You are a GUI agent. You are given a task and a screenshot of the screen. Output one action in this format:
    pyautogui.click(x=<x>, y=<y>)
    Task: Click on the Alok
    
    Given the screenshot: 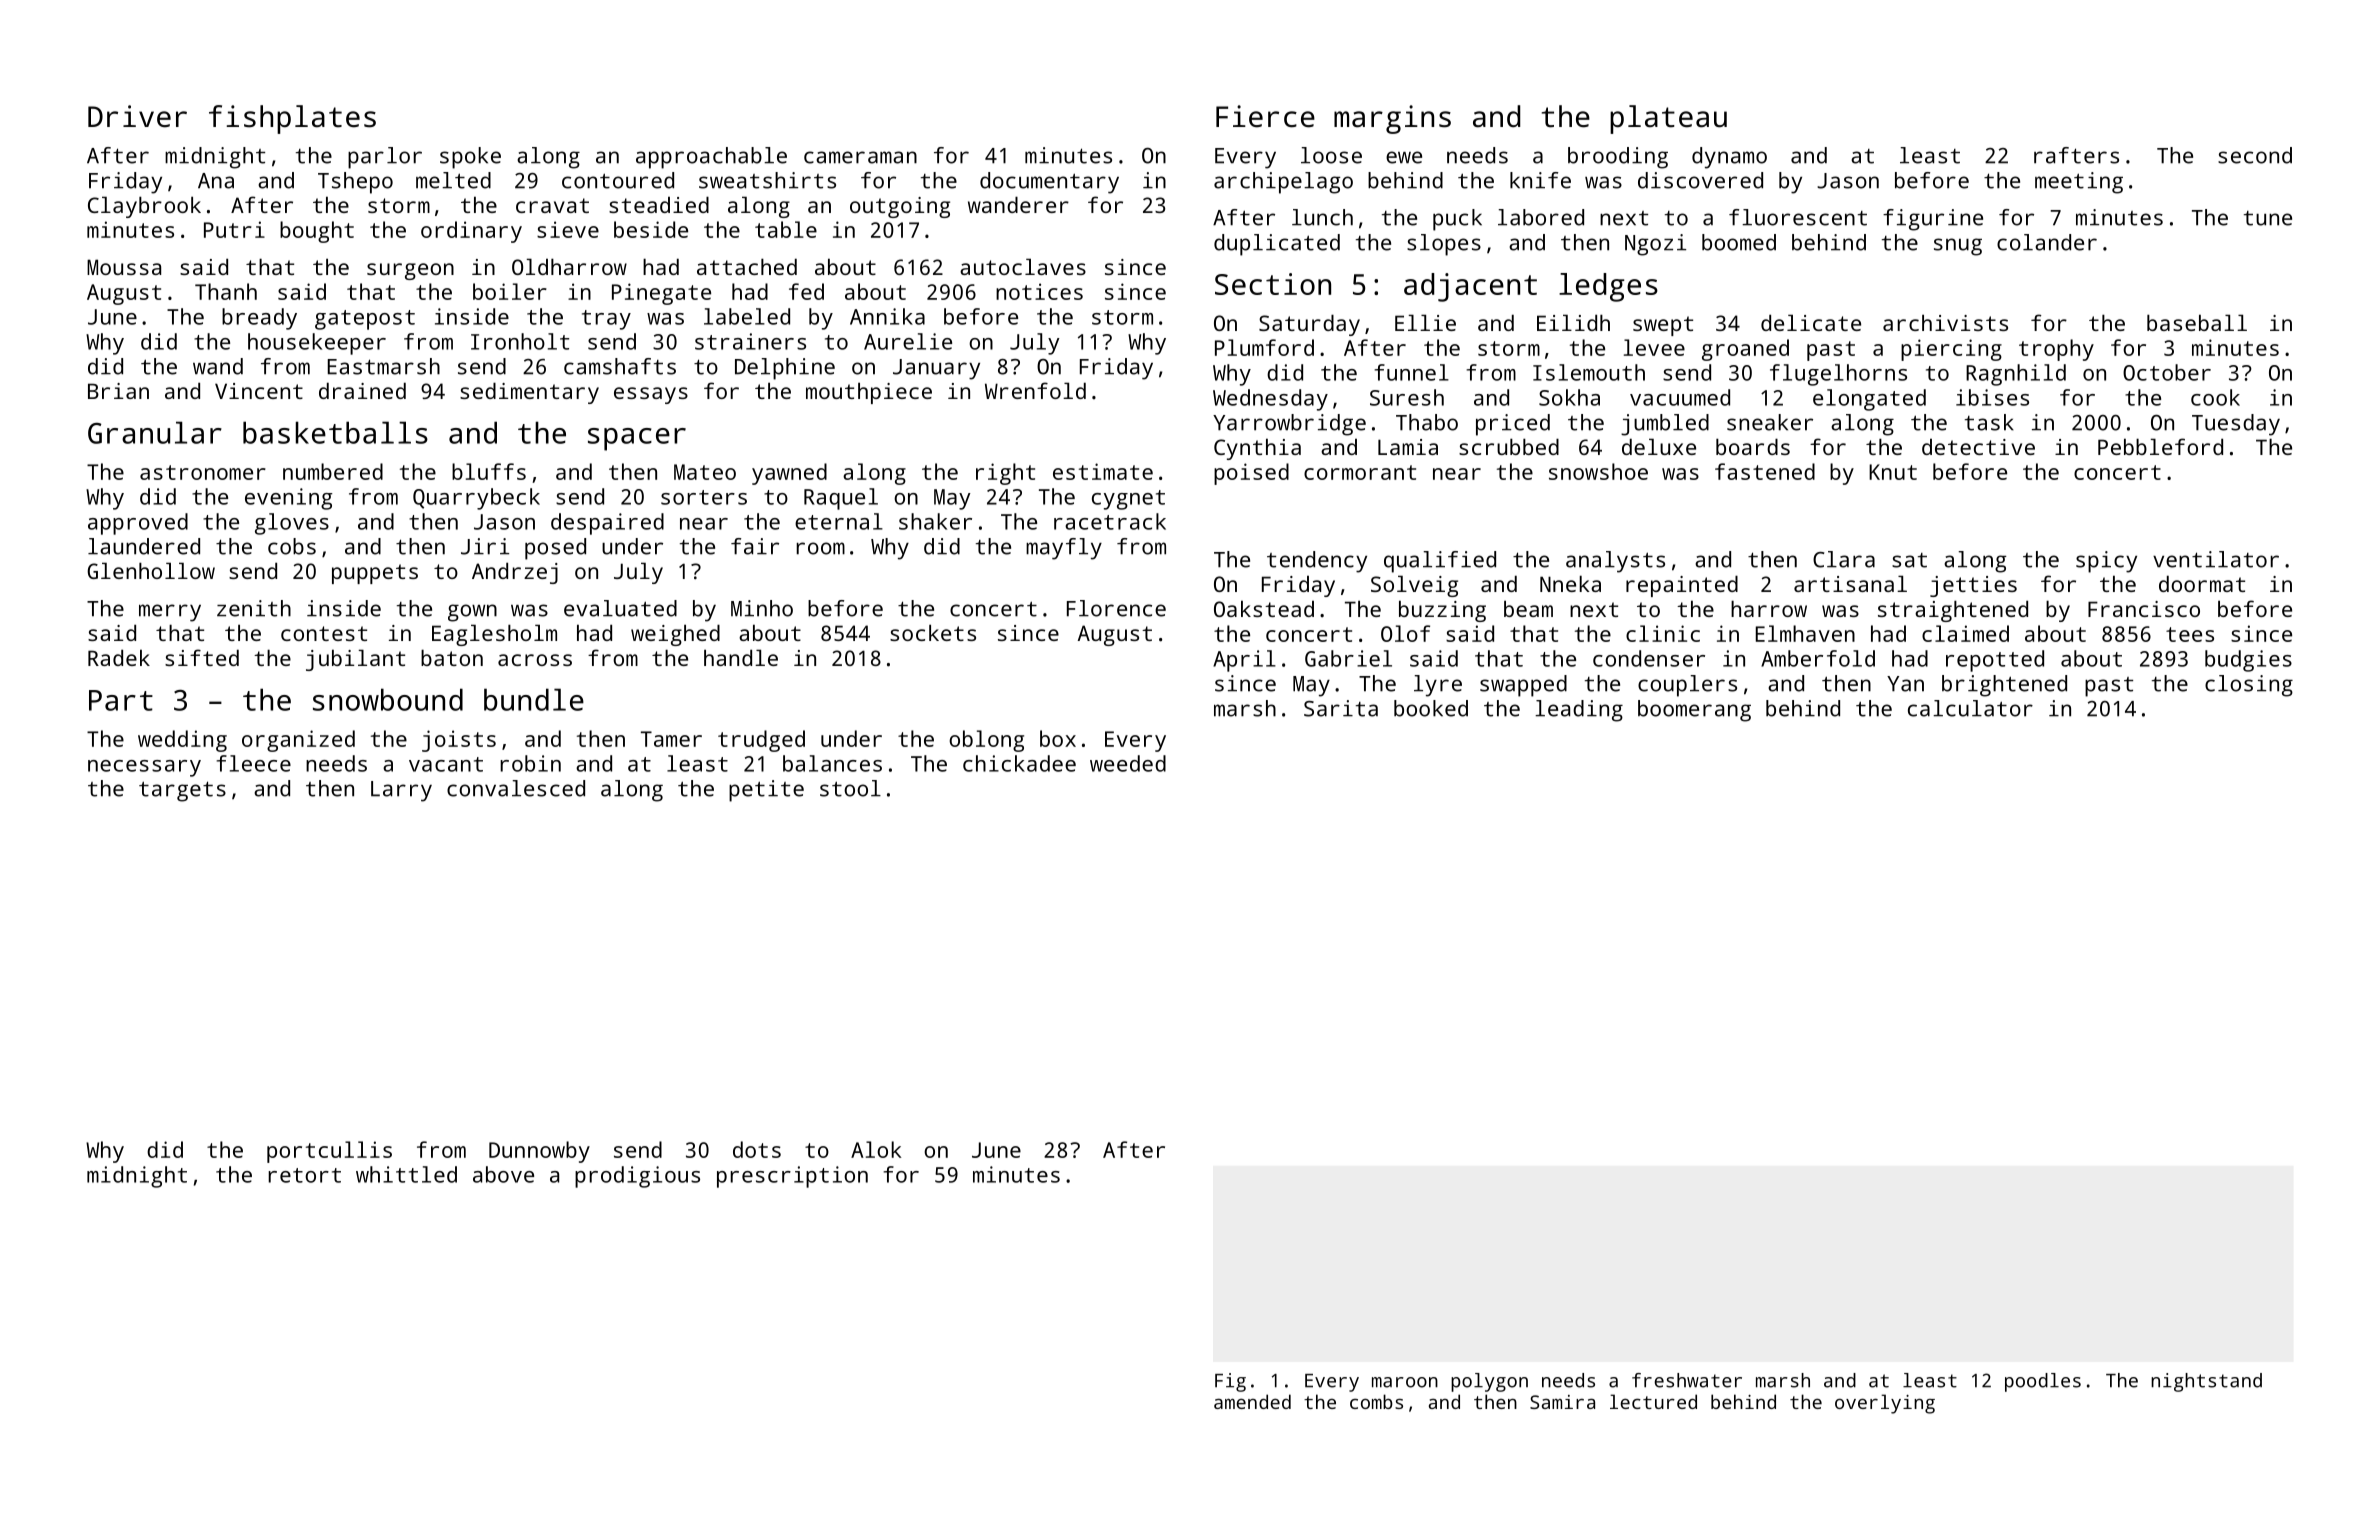 What is the action you would take?
    pyautogui.click(x=876, y=1149)
